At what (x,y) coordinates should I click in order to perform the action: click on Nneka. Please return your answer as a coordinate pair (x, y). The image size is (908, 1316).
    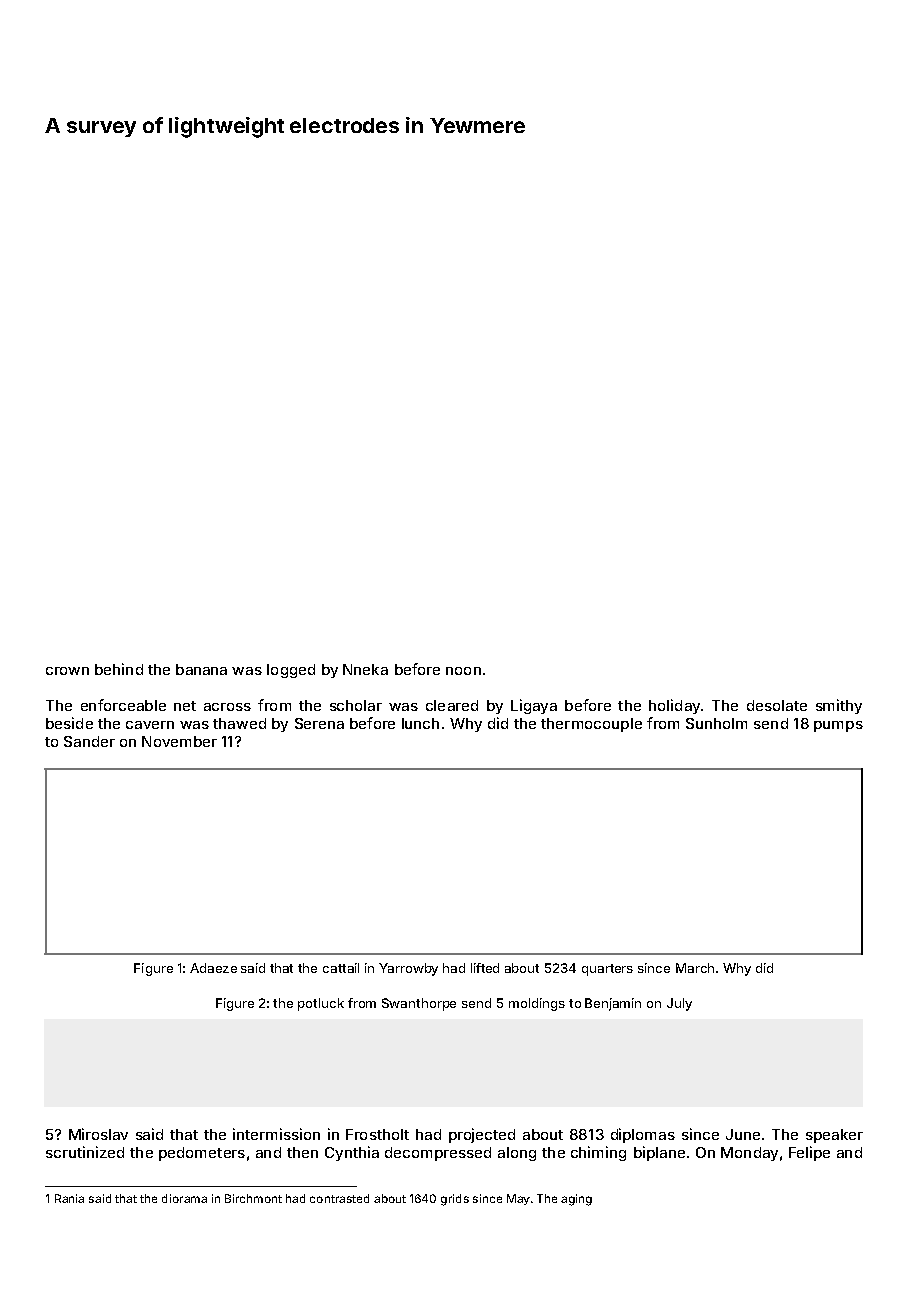
    Looking at the image, I should click on (365, 669).
